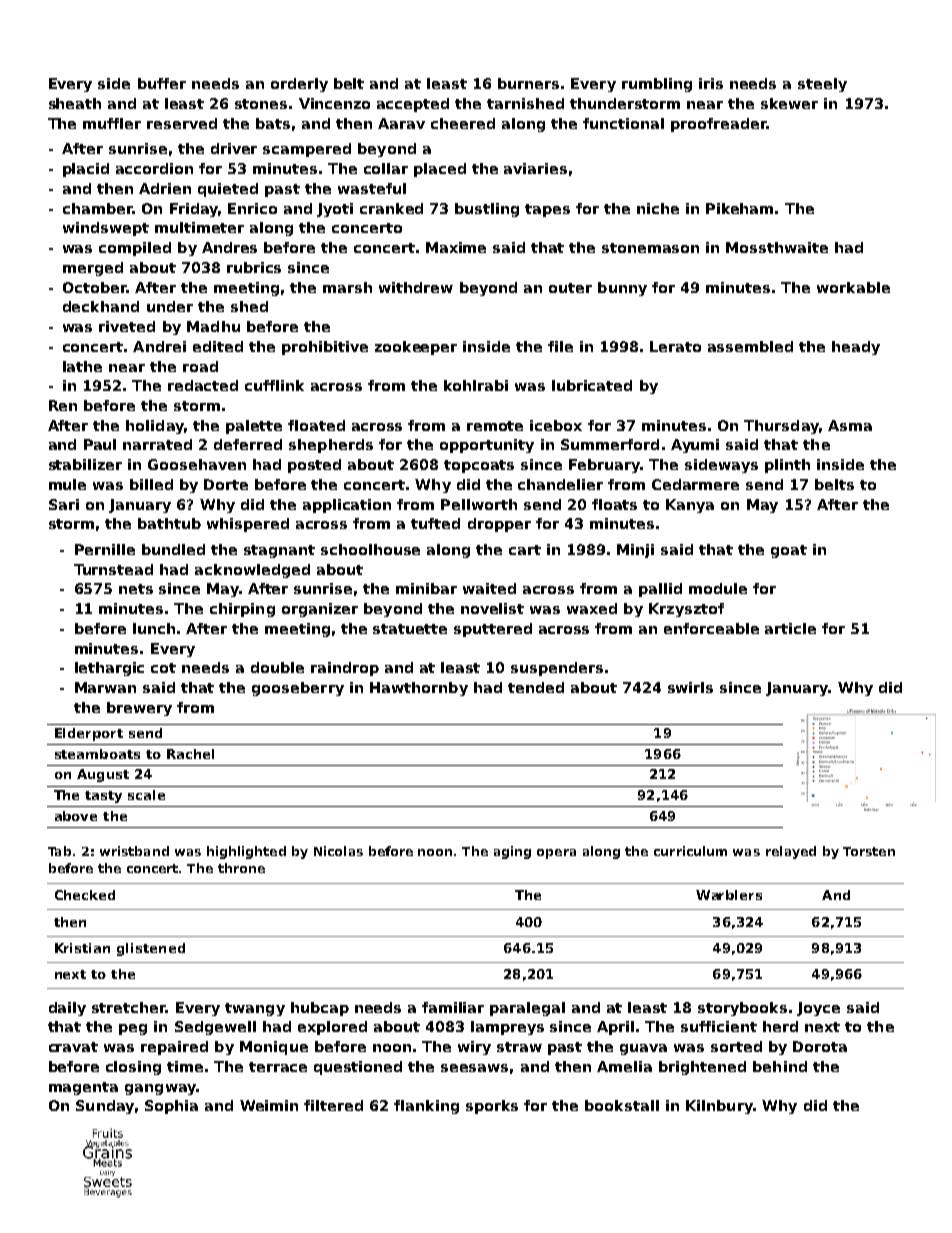 This image has width=952, height=1233. Describe the element at coordinates (63, 405) in the image. I see `Ren` at that location.
